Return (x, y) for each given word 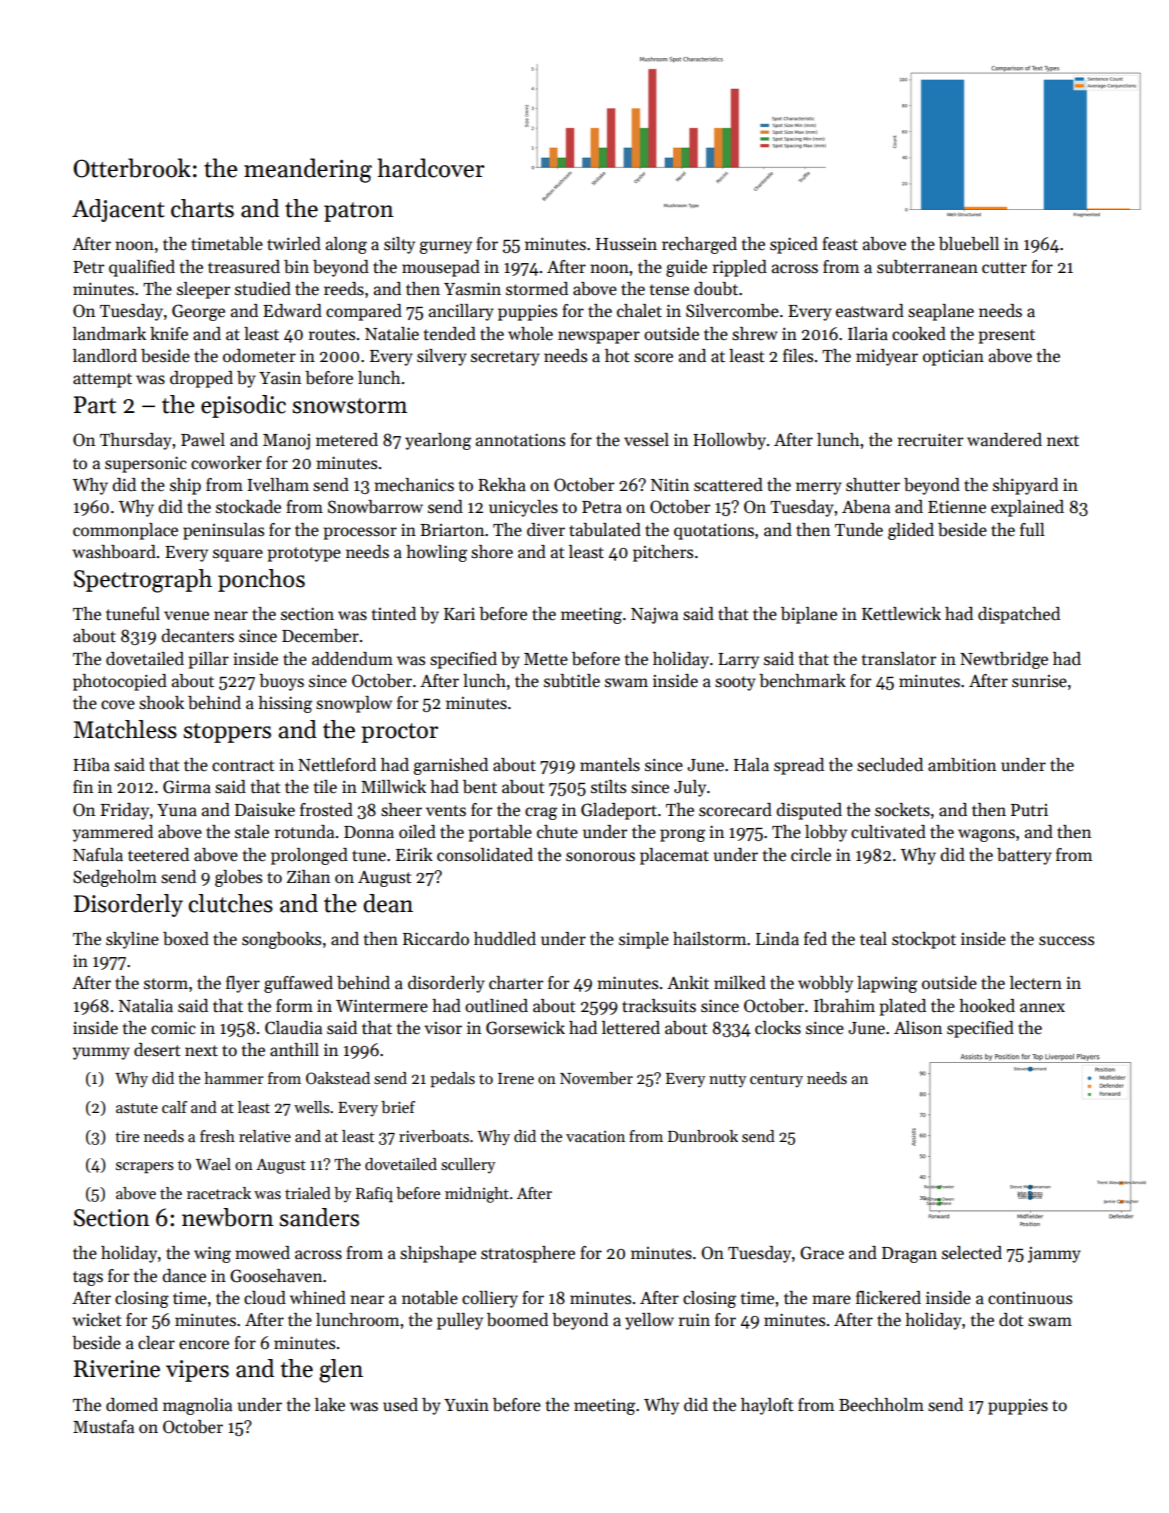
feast (840, 244)
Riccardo (436, 939)
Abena (866, 507)
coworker (226, 463)
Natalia (146, 1006)
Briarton (452, 530)
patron (359, 212)
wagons (986, 835)
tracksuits (659, 1006)
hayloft (767, 1406)
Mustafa (103, 1427)
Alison (918, 1028)
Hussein (626, 244)
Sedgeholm (115, 878)
